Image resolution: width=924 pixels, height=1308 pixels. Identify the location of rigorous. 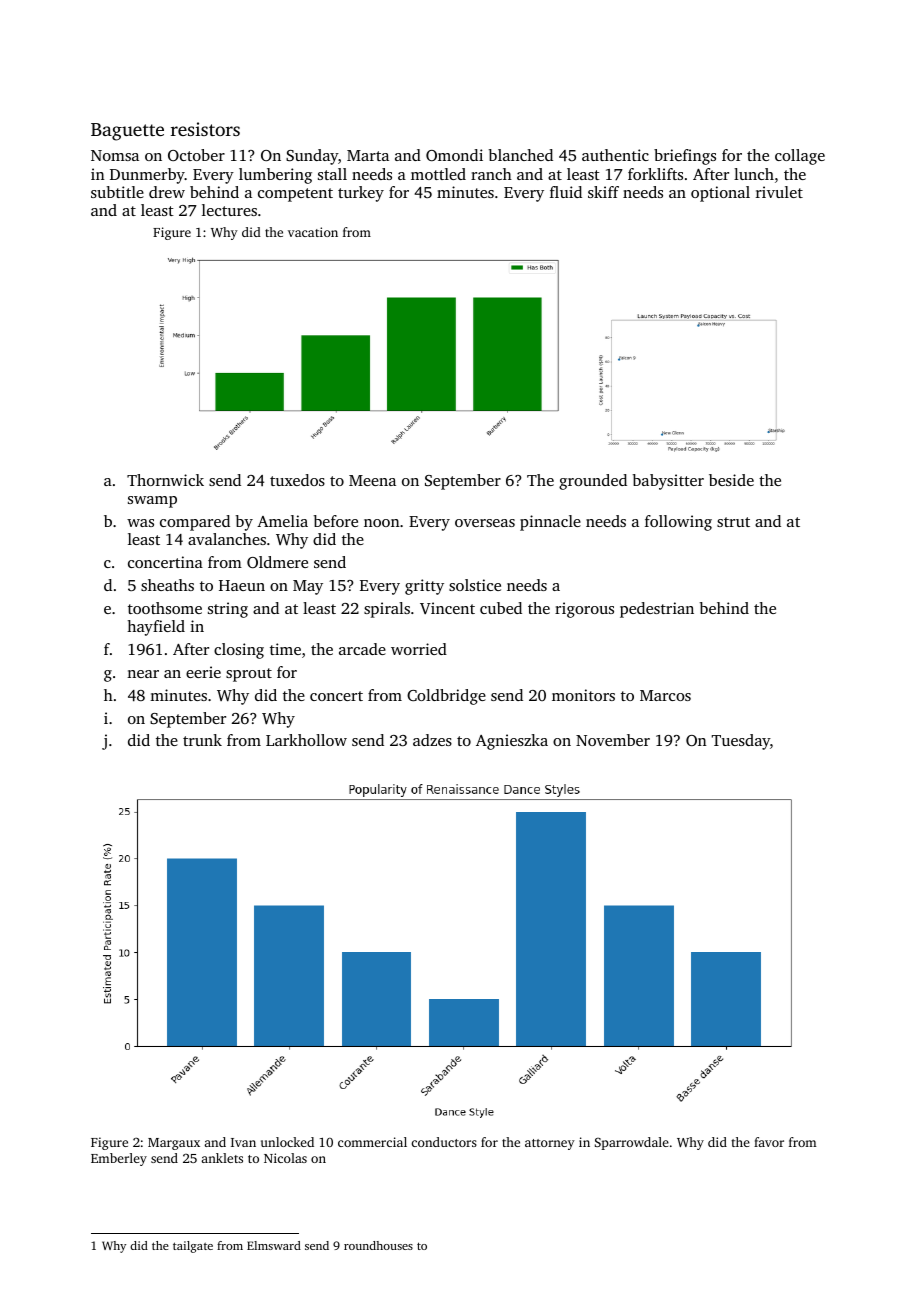
(584, 610).
